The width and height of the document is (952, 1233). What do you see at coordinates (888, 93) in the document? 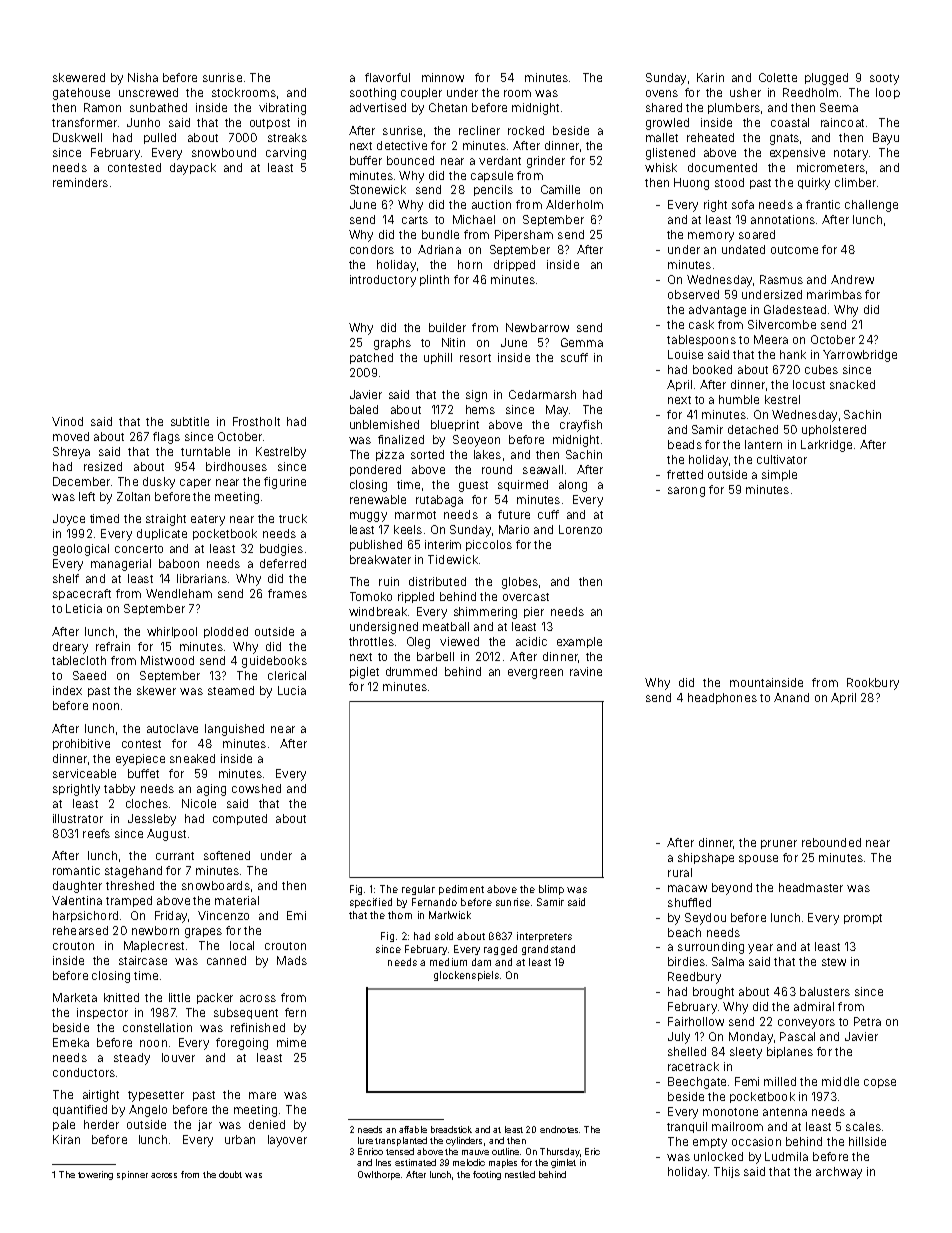
I see `loop` at bounding box center [888, 93].
